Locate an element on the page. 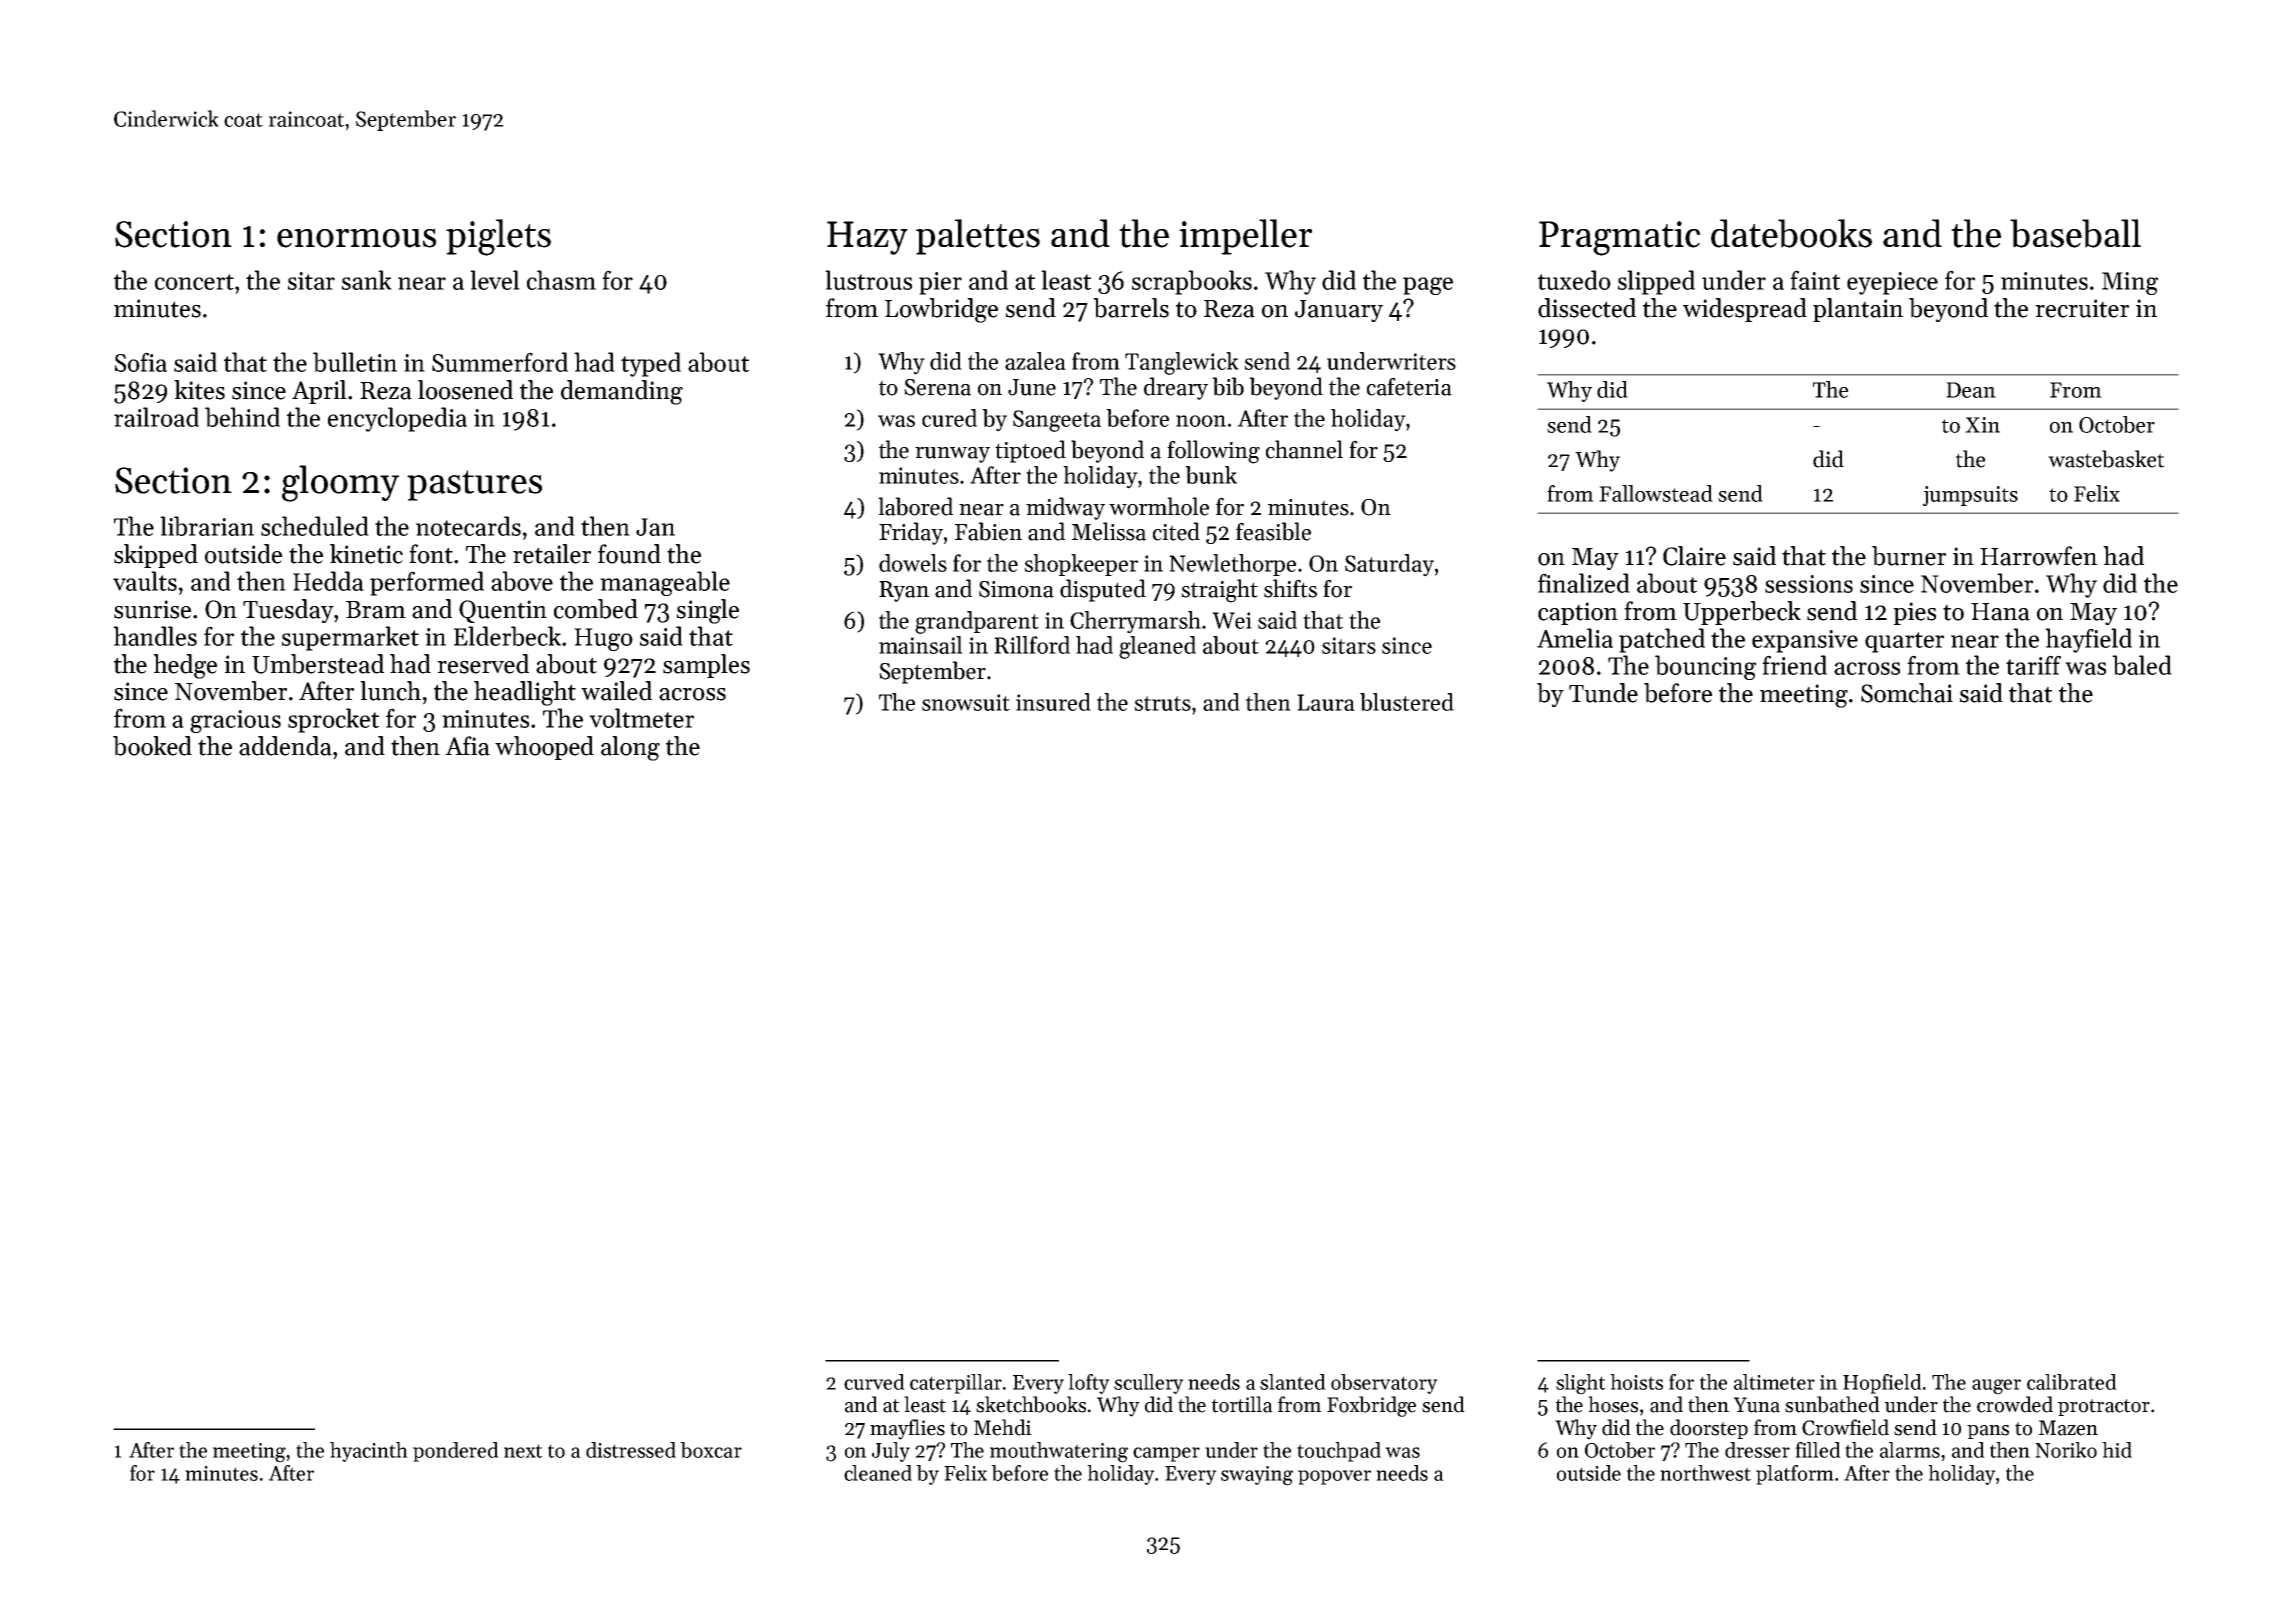  Fabien is located at coordinates (988, 531).
